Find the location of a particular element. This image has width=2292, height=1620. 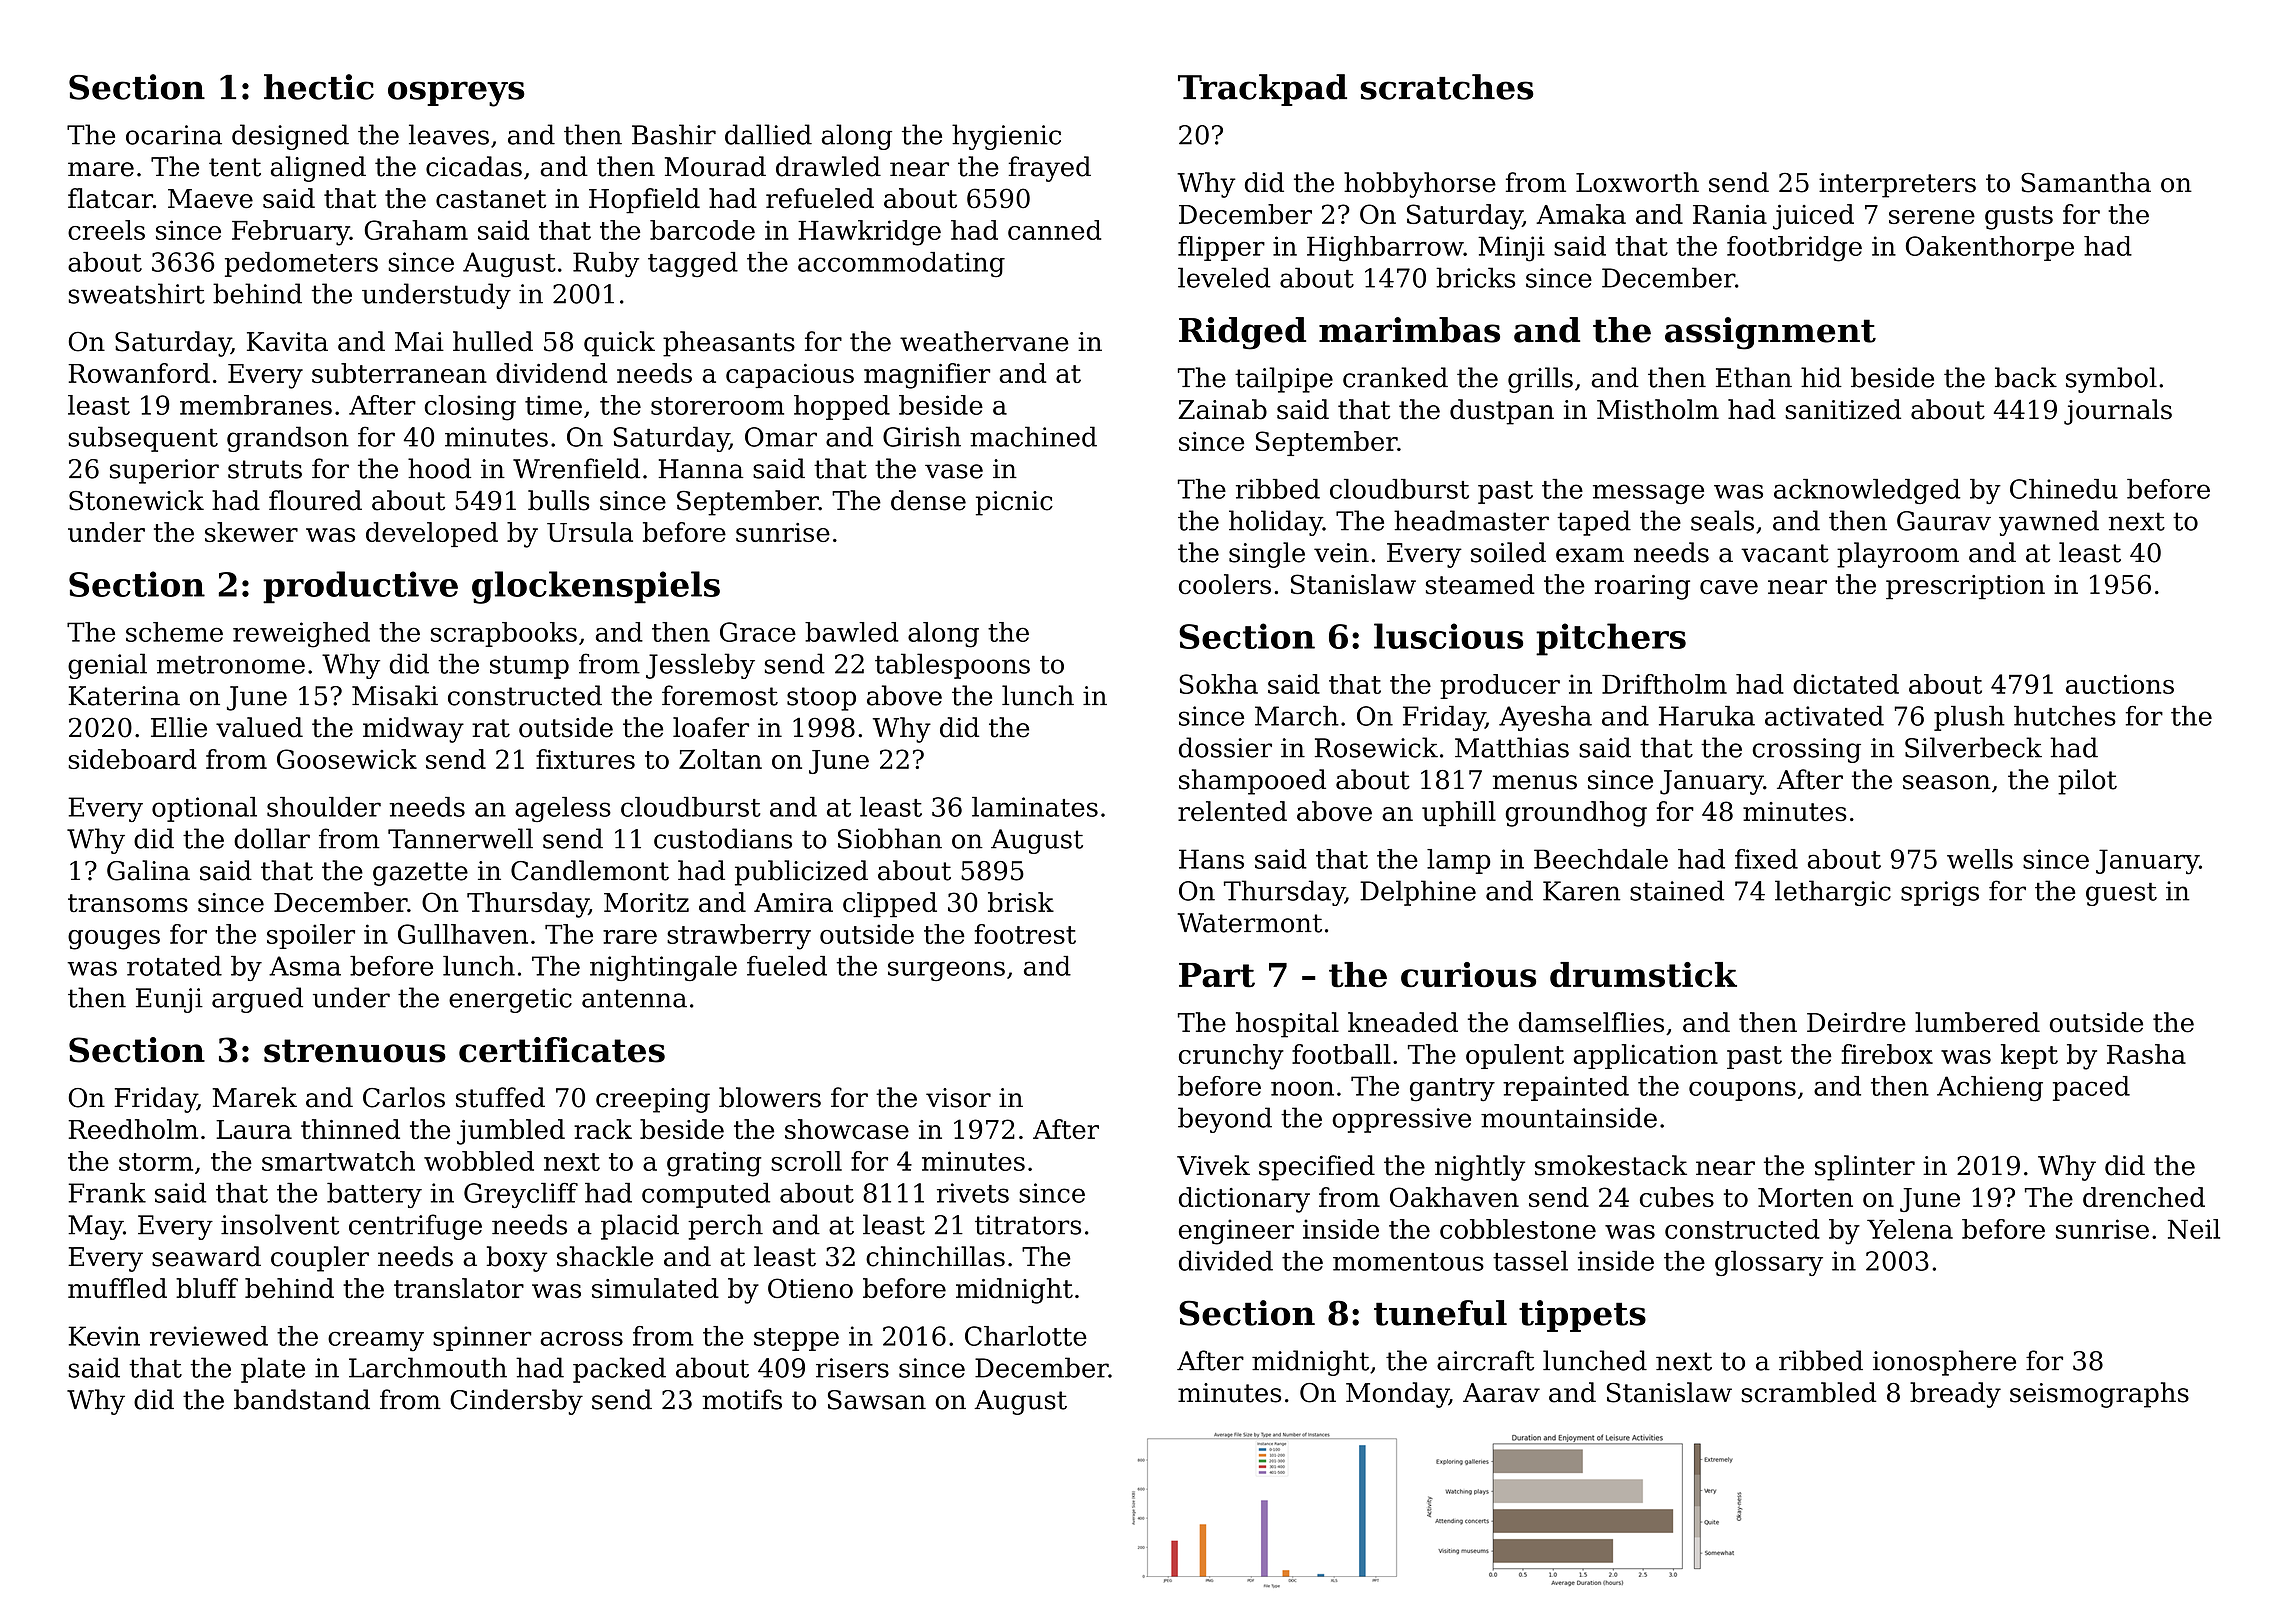

crossing is located at coordinates (1806, 750).
